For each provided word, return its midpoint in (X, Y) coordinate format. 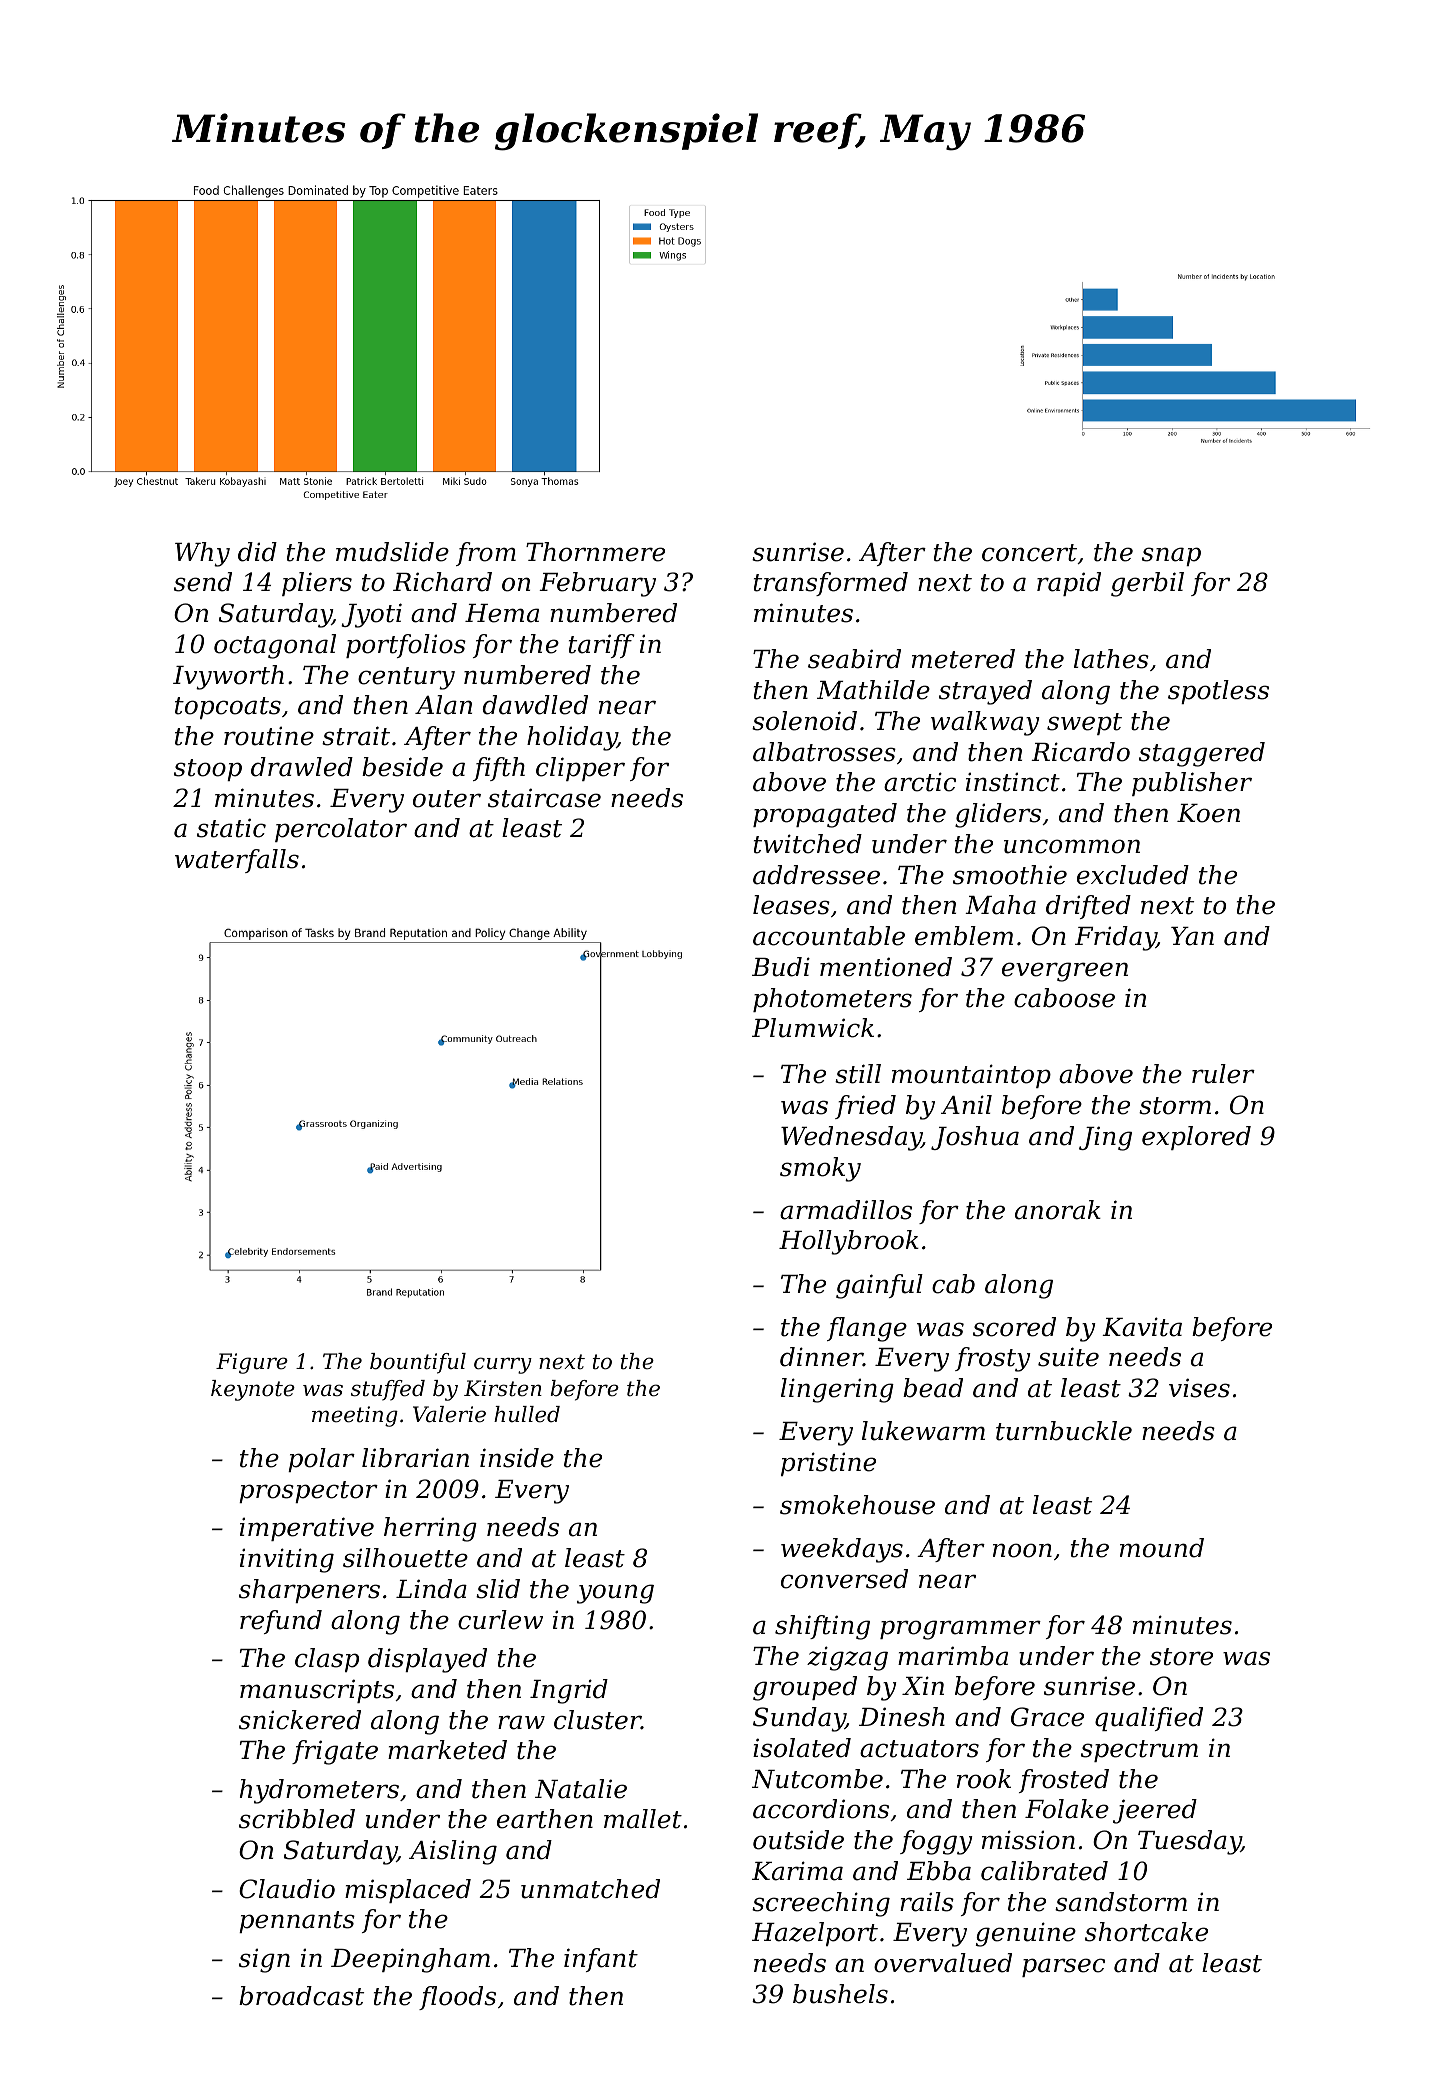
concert (1029, 553)
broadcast (301, 1996)
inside (517, 1458)
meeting (355, 1416)
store (1181, 1657)
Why (202, 554)
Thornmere (595, 552)
